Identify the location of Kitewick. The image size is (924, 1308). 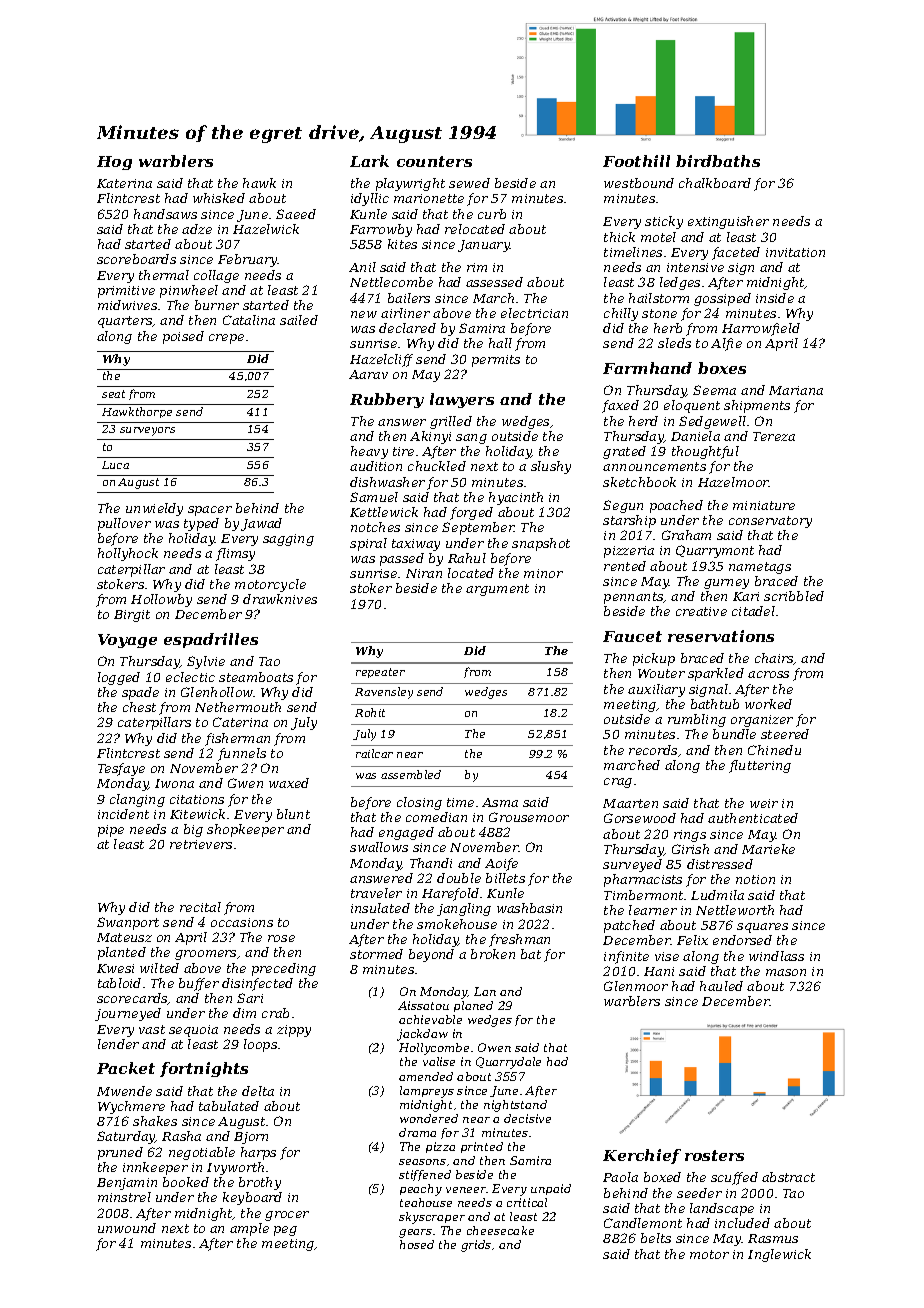
(197, 814).
